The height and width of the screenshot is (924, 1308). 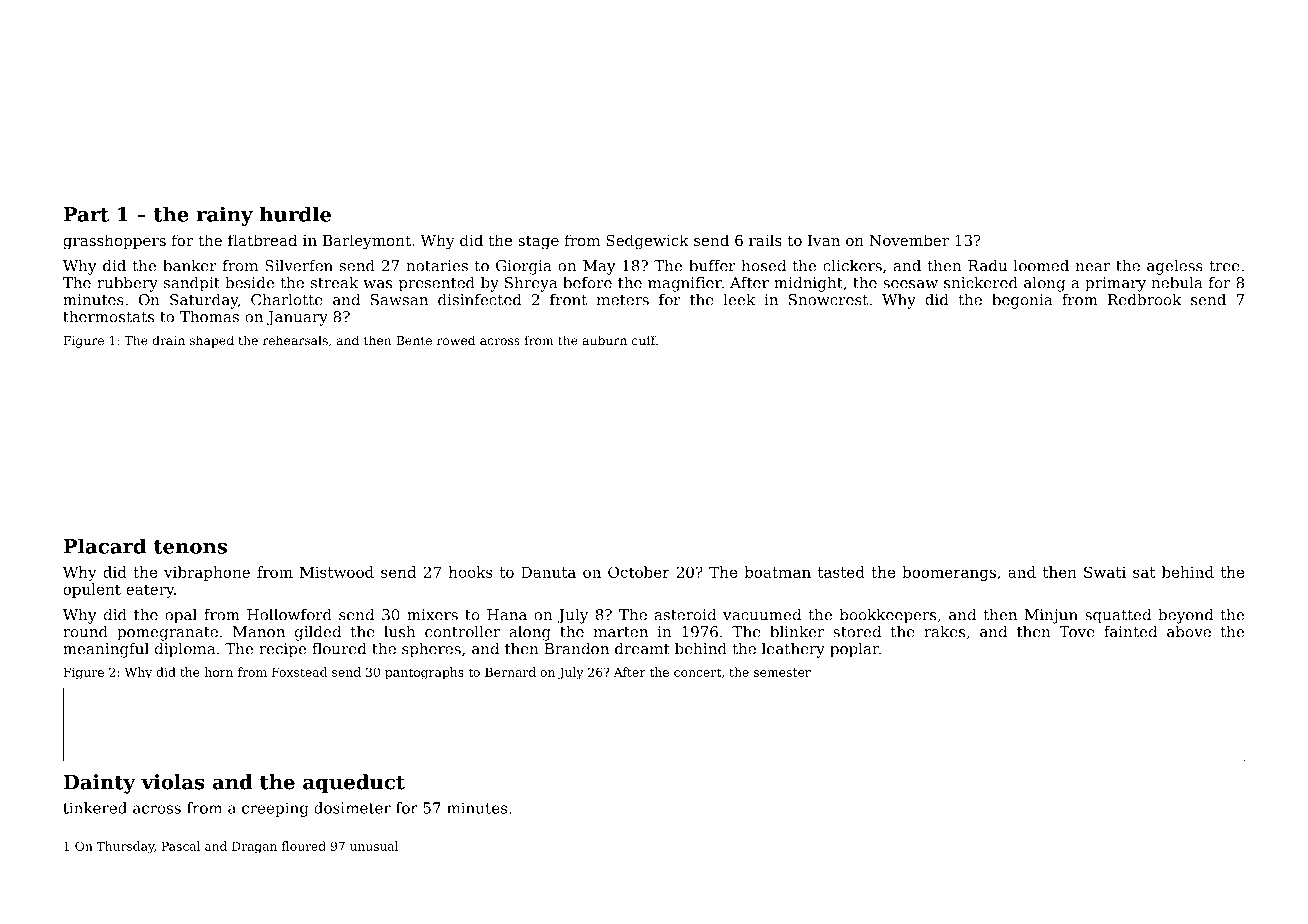 What do you see at coordinates (374, 846) in the screenshot?
I see `unusual` at bounding box center [374, 846].
